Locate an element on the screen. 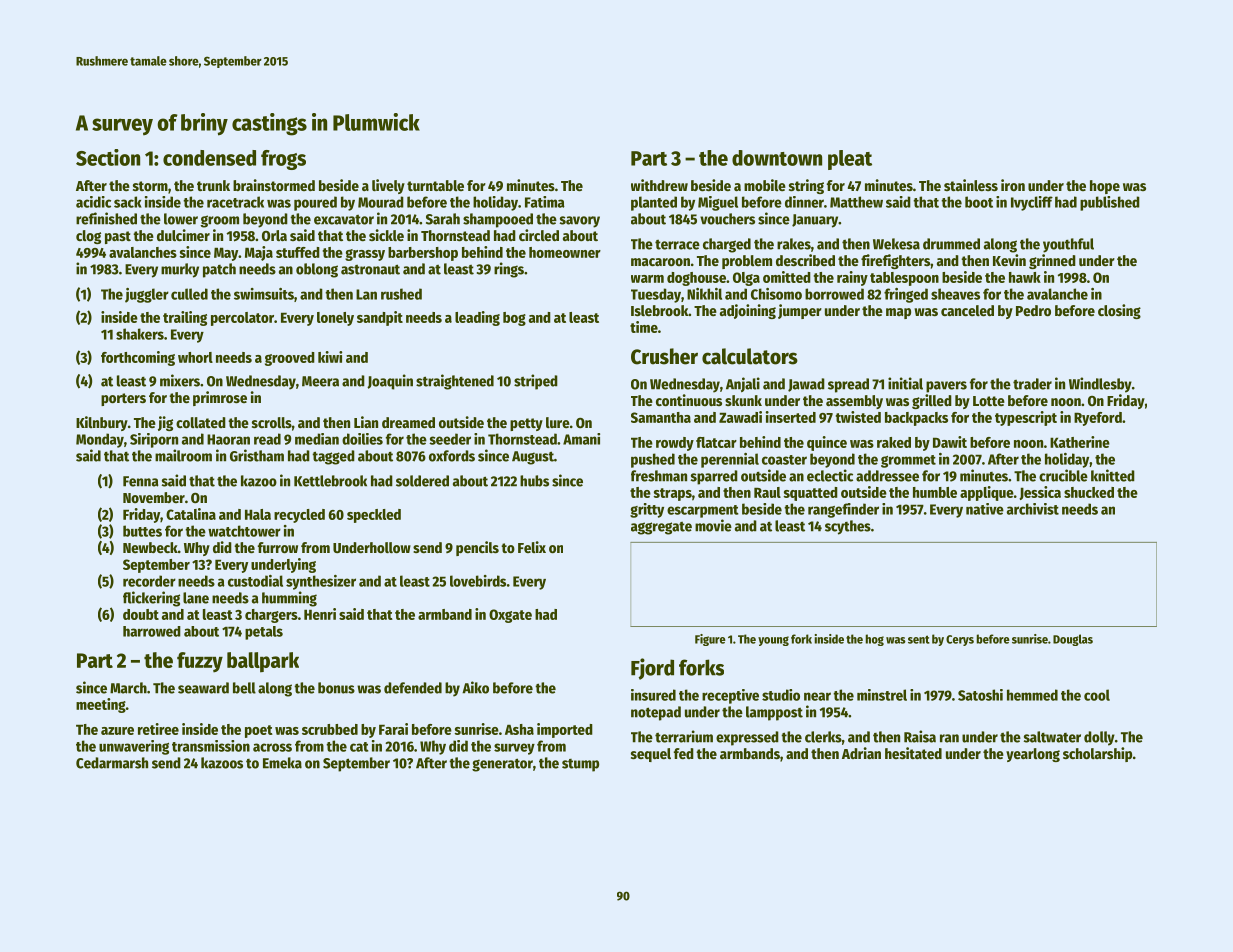  Farai is located at coordinates (393, 729).
